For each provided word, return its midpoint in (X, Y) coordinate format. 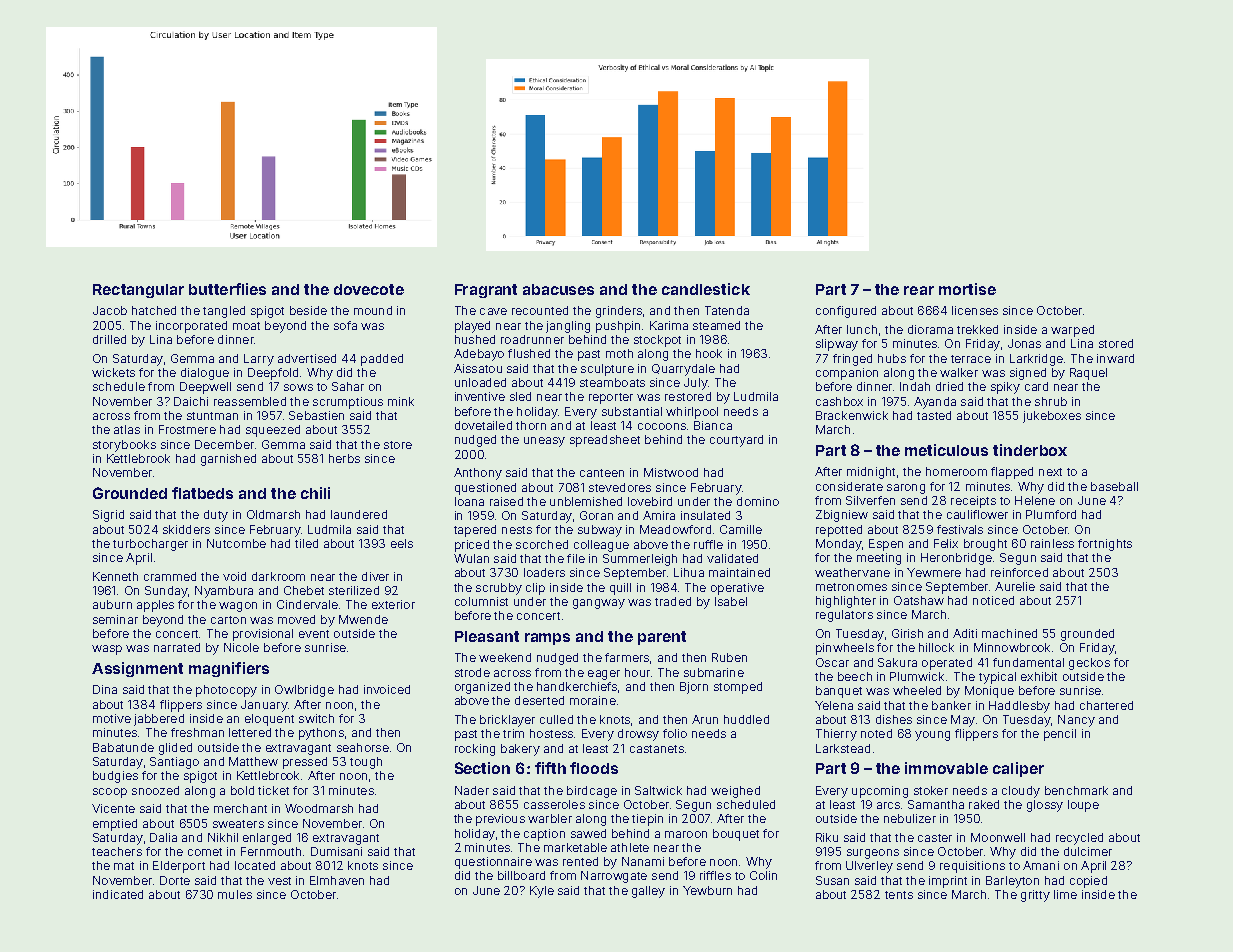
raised (506, 501)
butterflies (227, 289)
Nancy (1076, 721)
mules (235, 894)
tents (899, 895)
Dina (105, 689)
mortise (967, 289)
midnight (871, 473)
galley (648, 892)
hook (709, 353)
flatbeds (202, 493)
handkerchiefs (577, 686)
